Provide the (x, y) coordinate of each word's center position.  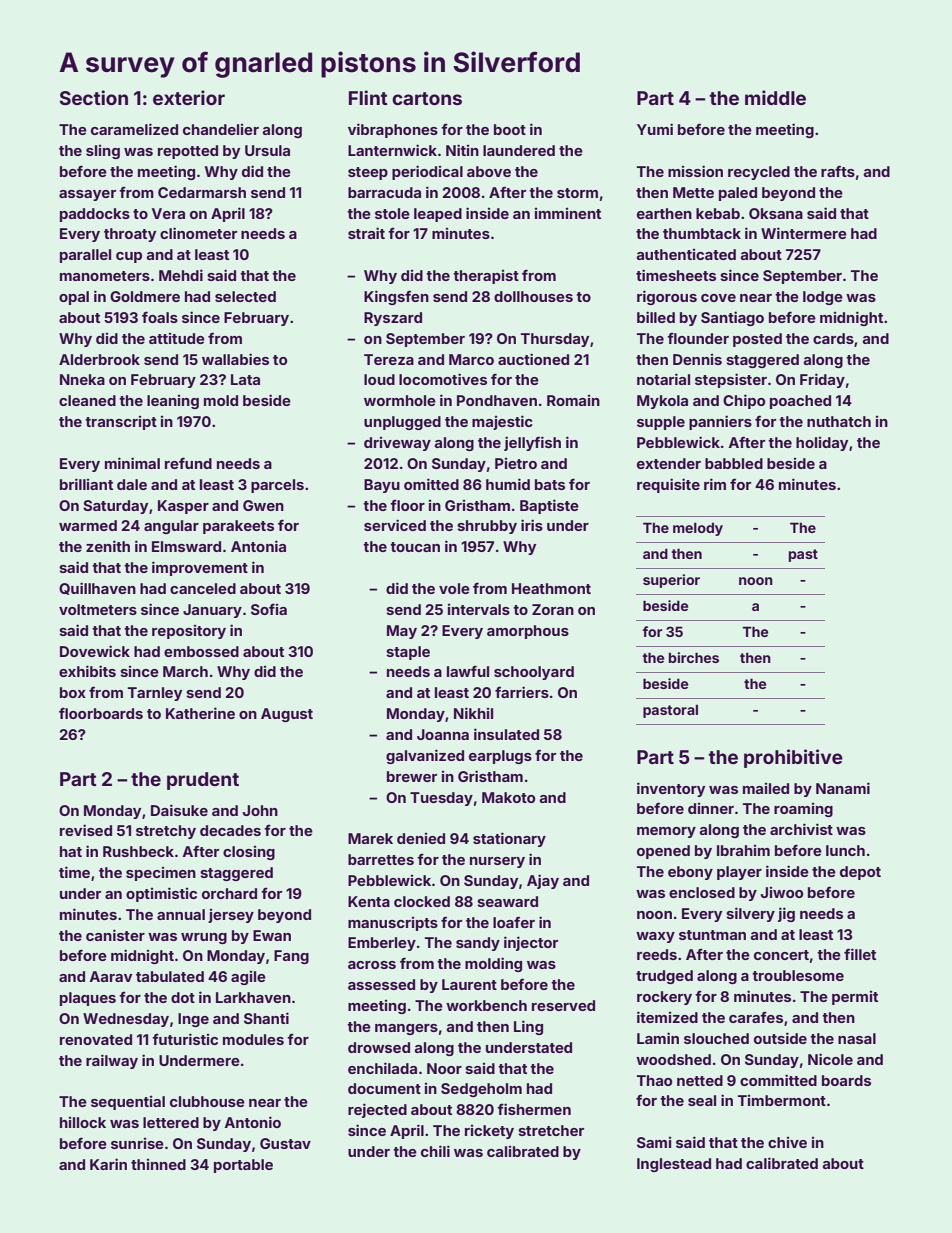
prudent (203, 781)
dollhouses (533, 296)
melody (698, 529)
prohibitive (793, 758)
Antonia (258, 546)
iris (532, 525)
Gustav (285, 1143)
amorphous (528, 632)
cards (833, 338)
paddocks (95, 215)
